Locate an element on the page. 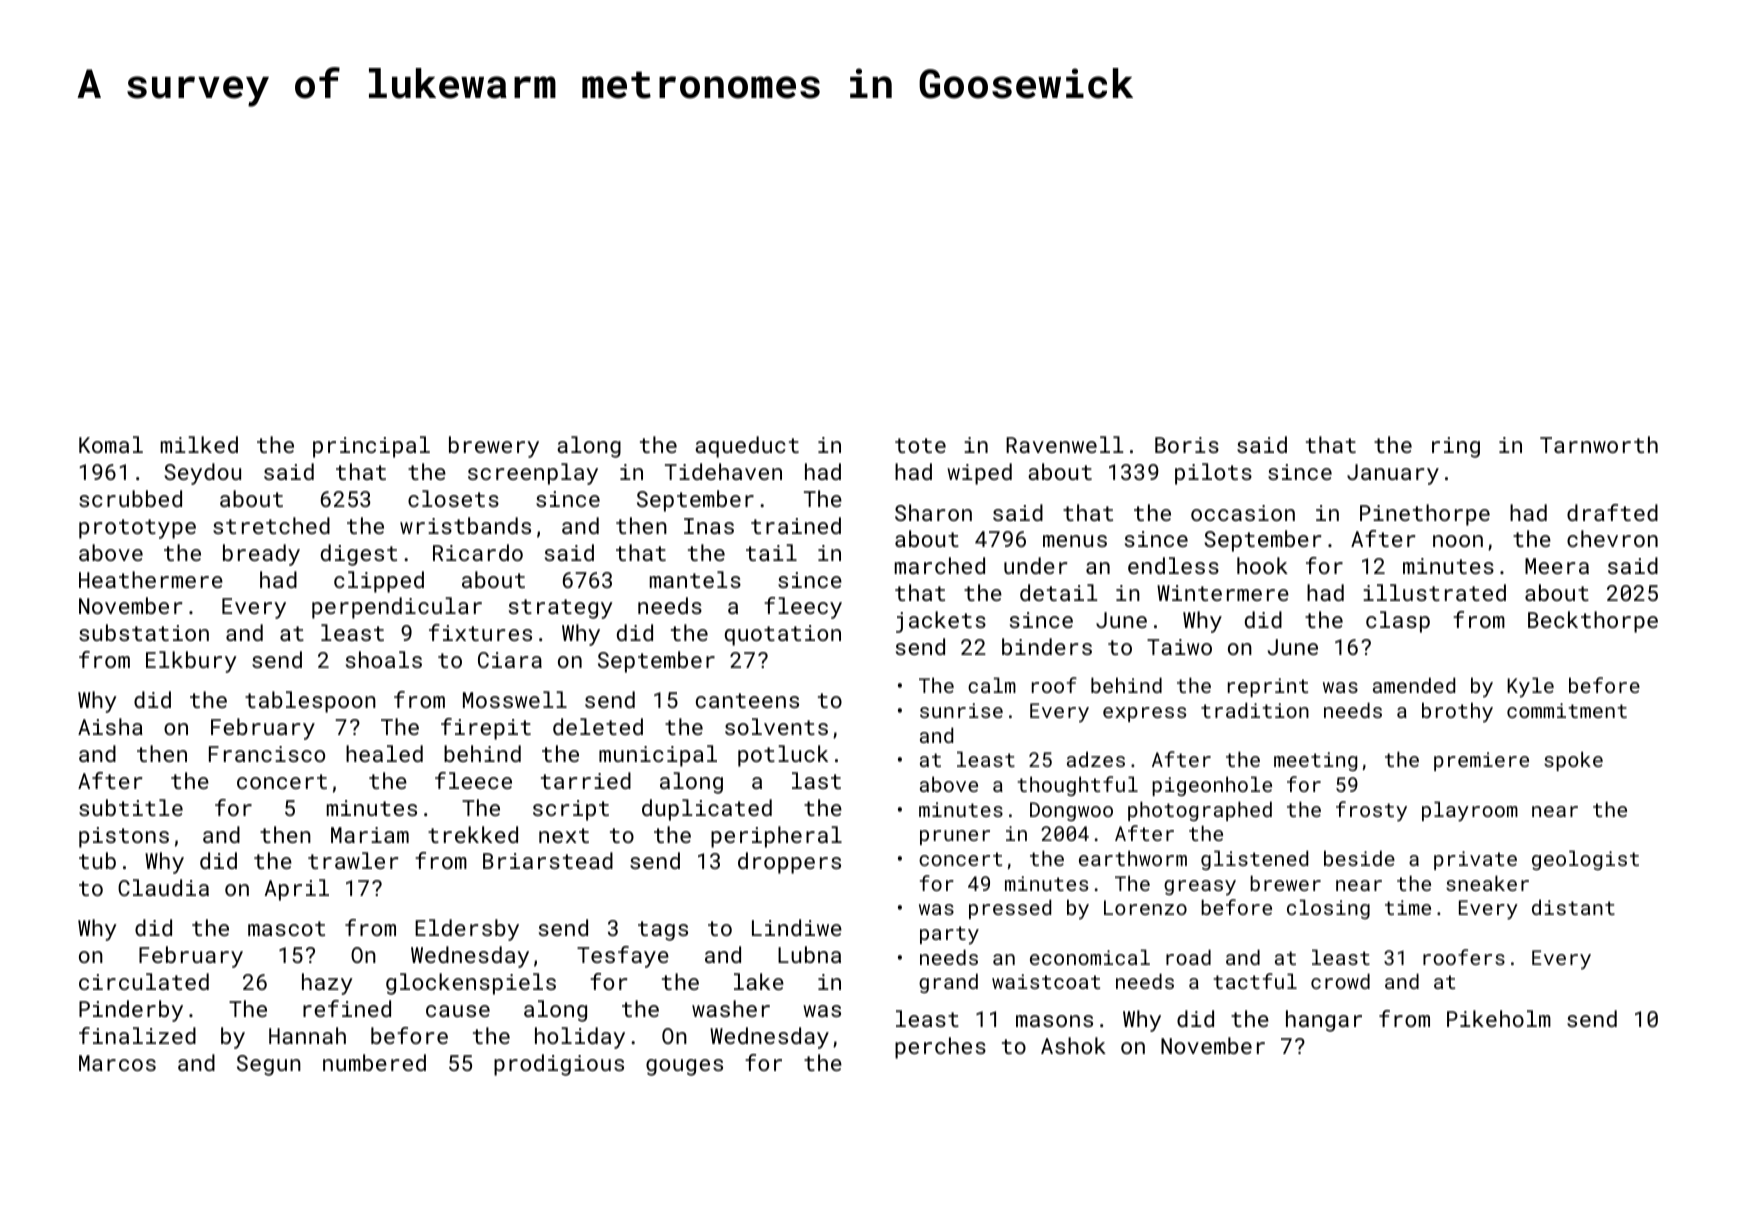  Ciara is located at coordinates (510, 660).
